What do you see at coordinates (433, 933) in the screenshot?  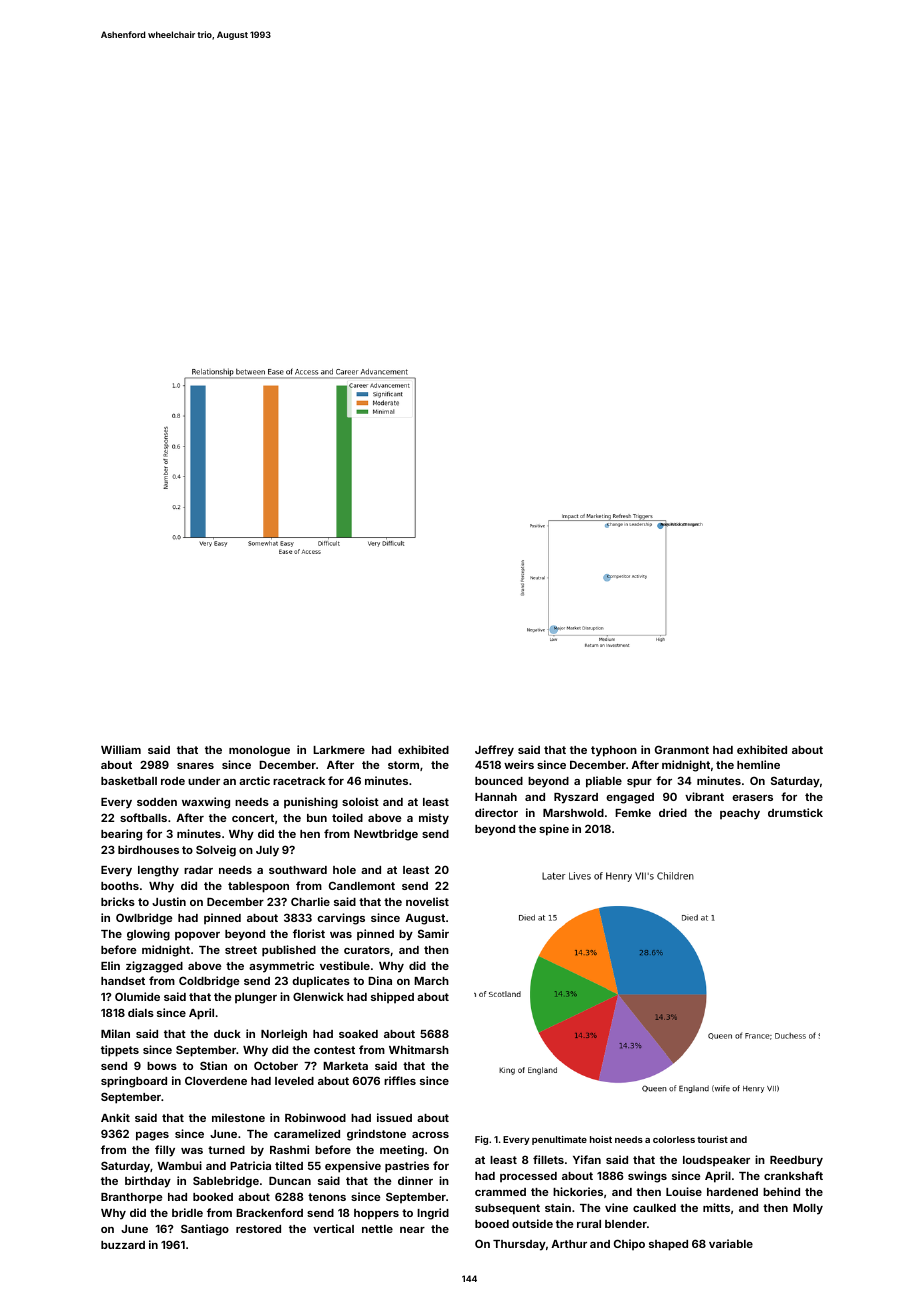 I see `Samir` at bounding box center [433, 933].
